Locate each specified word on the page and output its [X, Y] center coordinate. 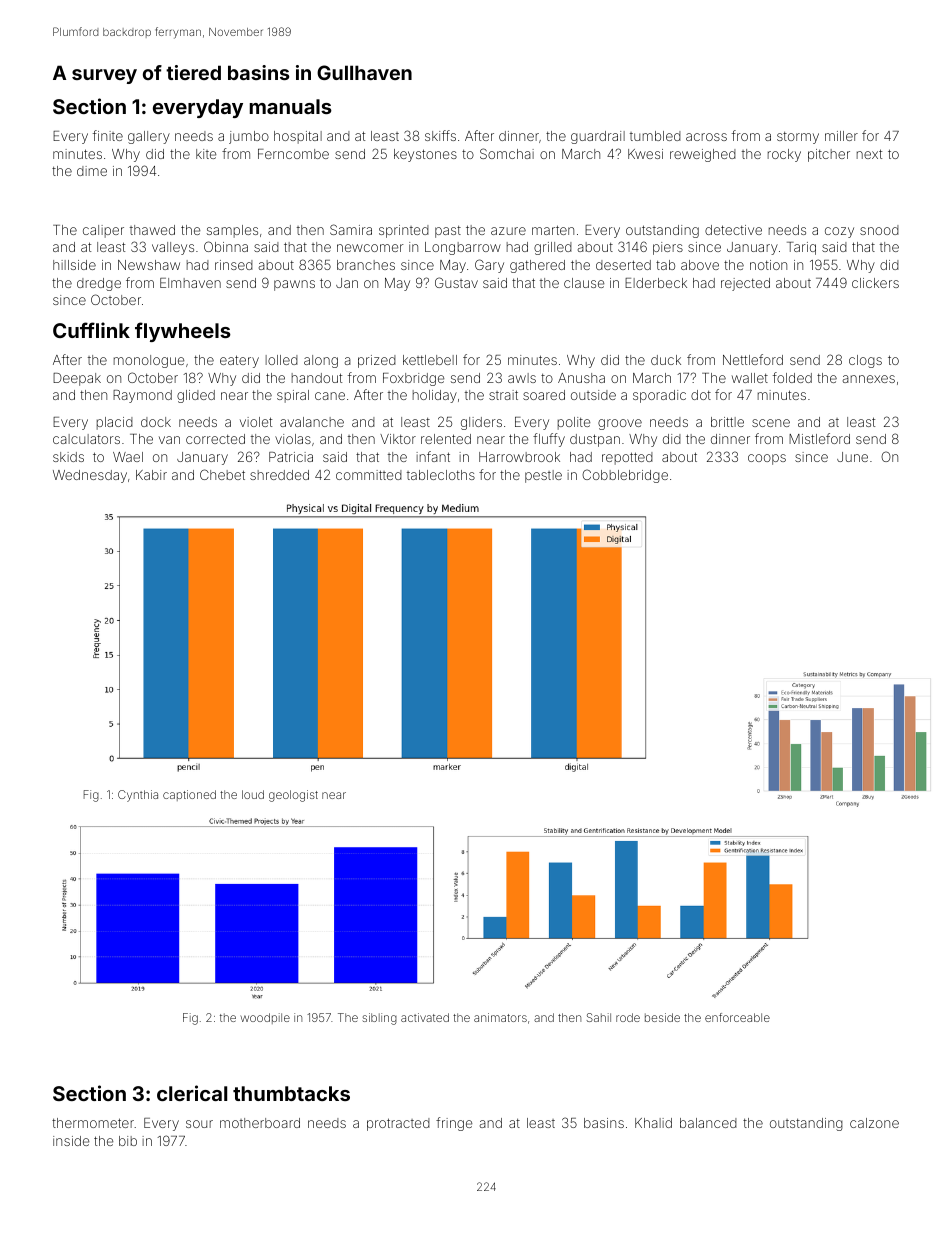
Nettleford [753, 359]
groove [620, 424]
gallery [149, 137]
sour [199, 1124]
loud [253, 794]
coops [767, 459]
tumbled [655, 136]
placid [115, 423]
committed [369, 475]
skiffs [440, 135]
